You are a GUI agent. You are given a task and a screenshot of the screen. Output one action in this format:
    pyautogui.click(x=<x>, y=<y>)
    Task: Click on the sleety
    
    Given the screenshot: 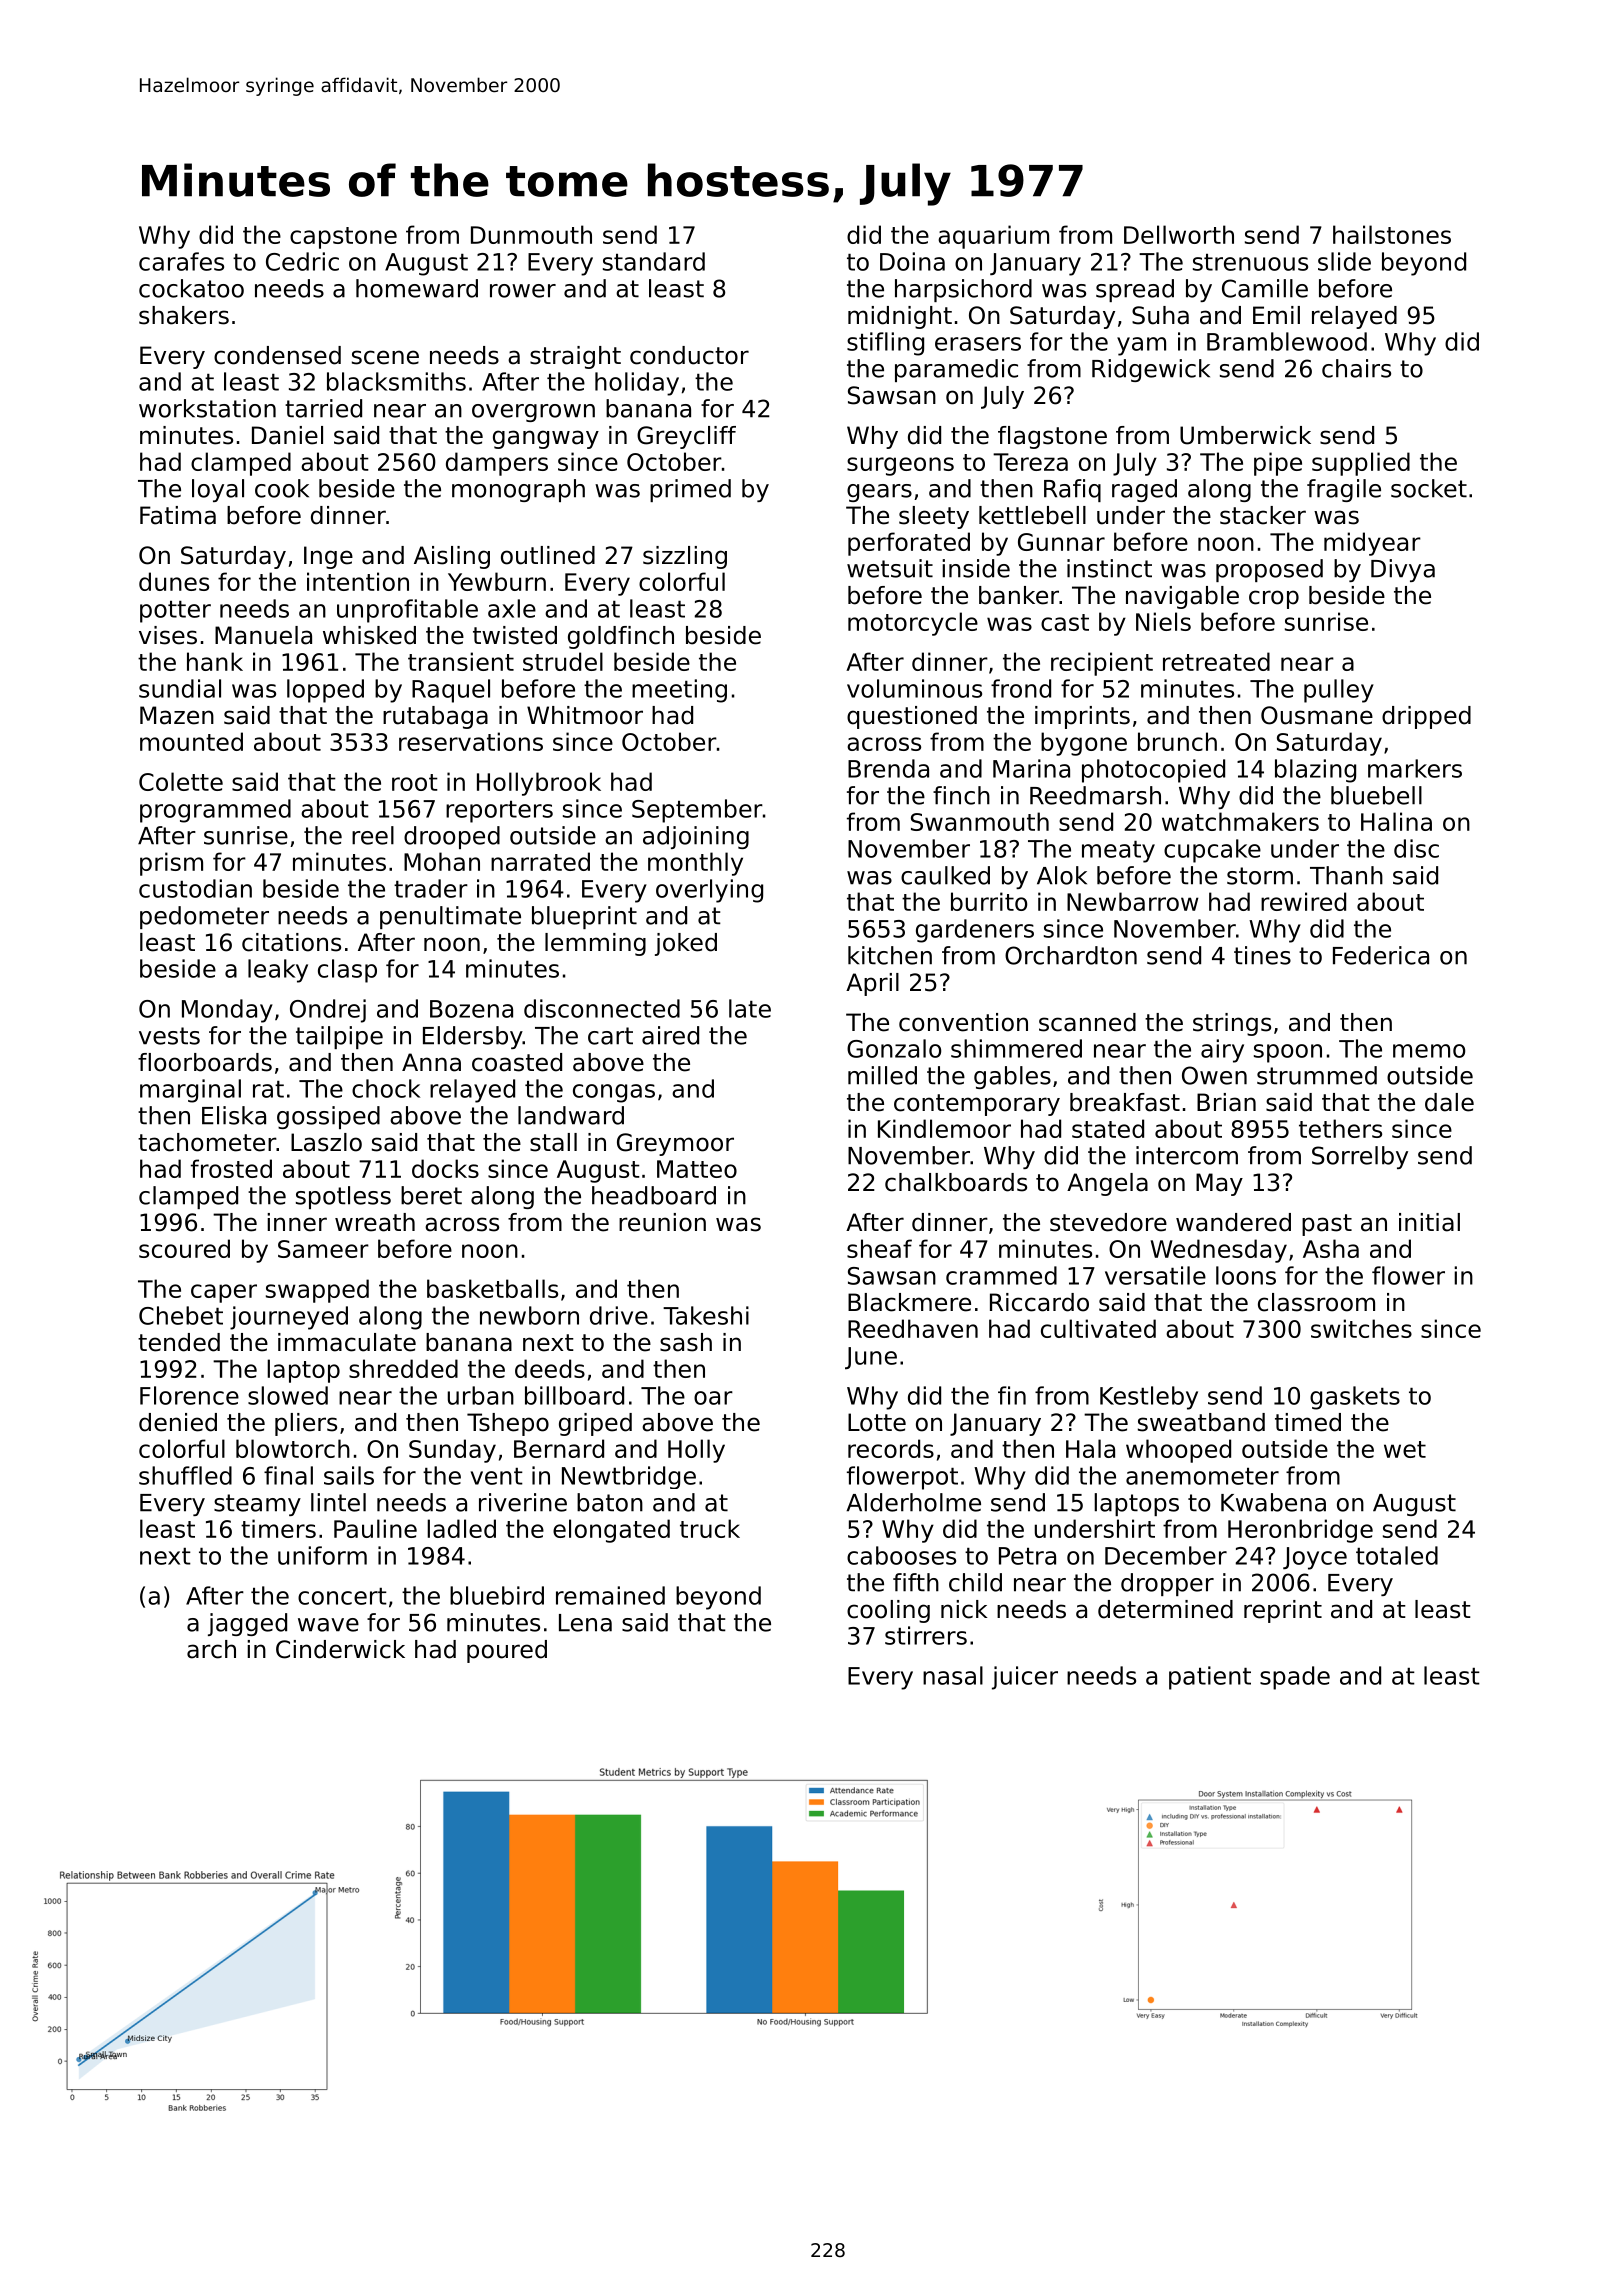 What is the action you would take?
    pyautogui.click(x=934, y=517)
